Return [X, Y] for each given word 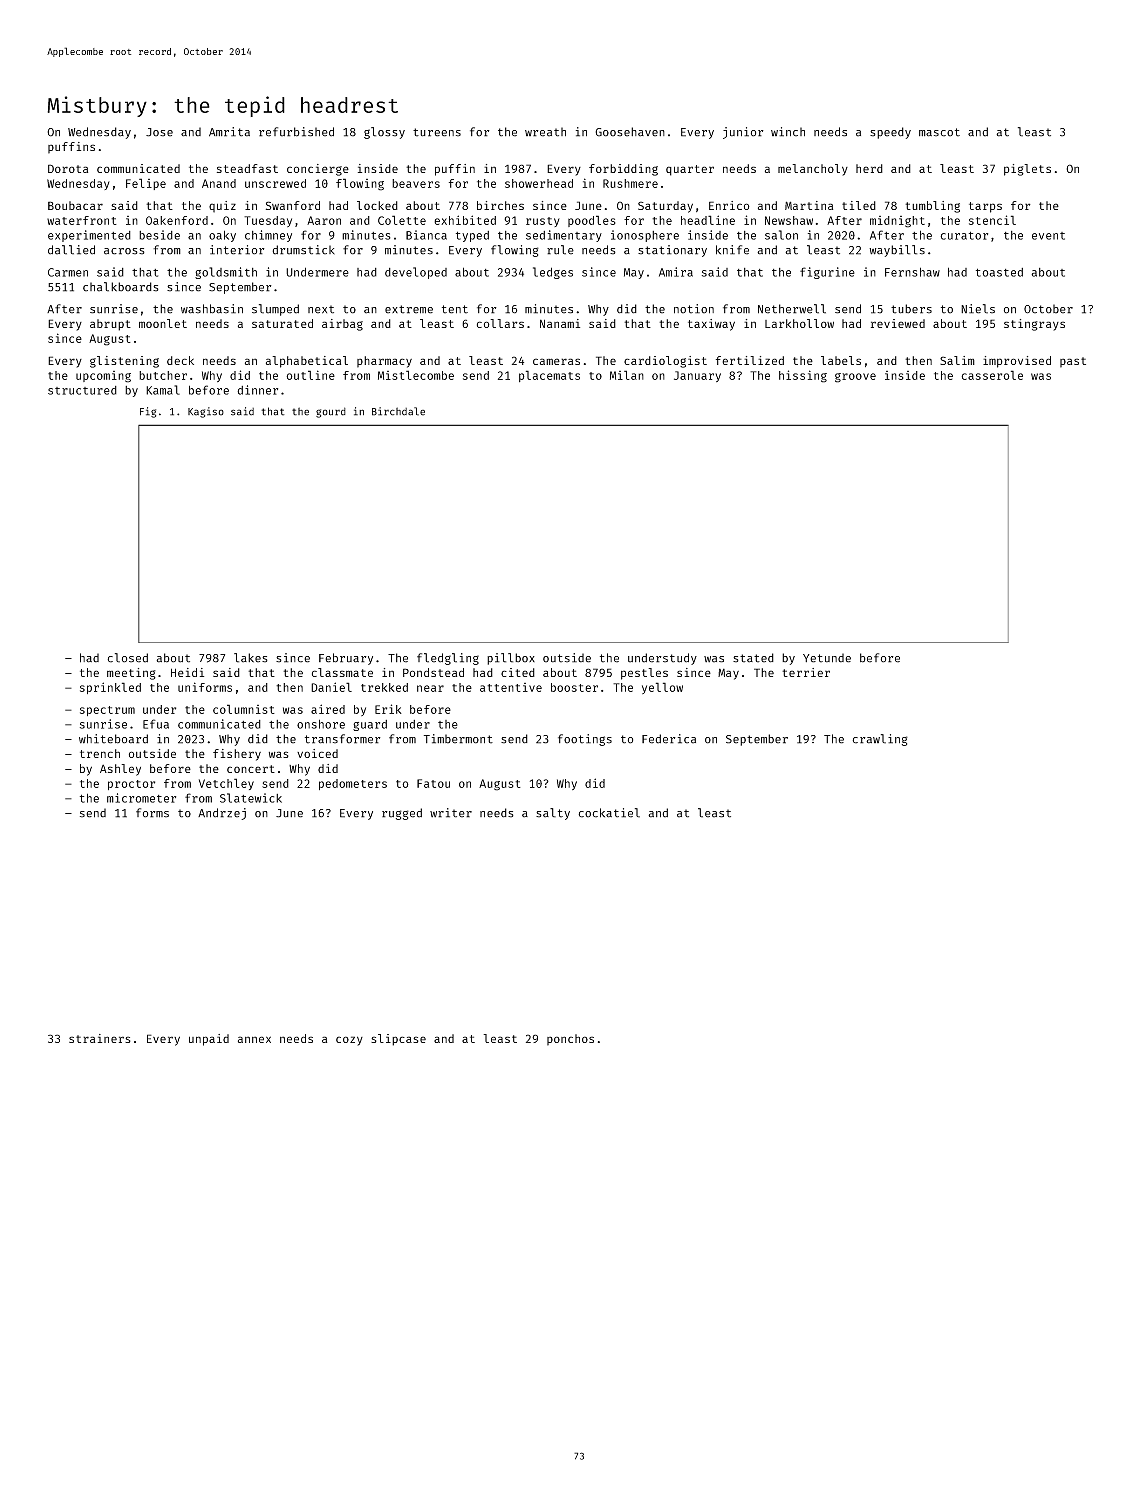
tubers [911, 309]
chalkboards [121, 287]
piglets [1027, 170]
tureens [437, 132]
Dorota [68, 168]
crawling [880, 740]
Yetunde [827, 658]
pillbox [511, 659]
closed [127, 658]
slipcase [398, 1040]
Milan [627, 375]
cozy [349, 1041]
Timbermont [458, 739]
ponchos [570, 1040]
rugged [402, 814]
